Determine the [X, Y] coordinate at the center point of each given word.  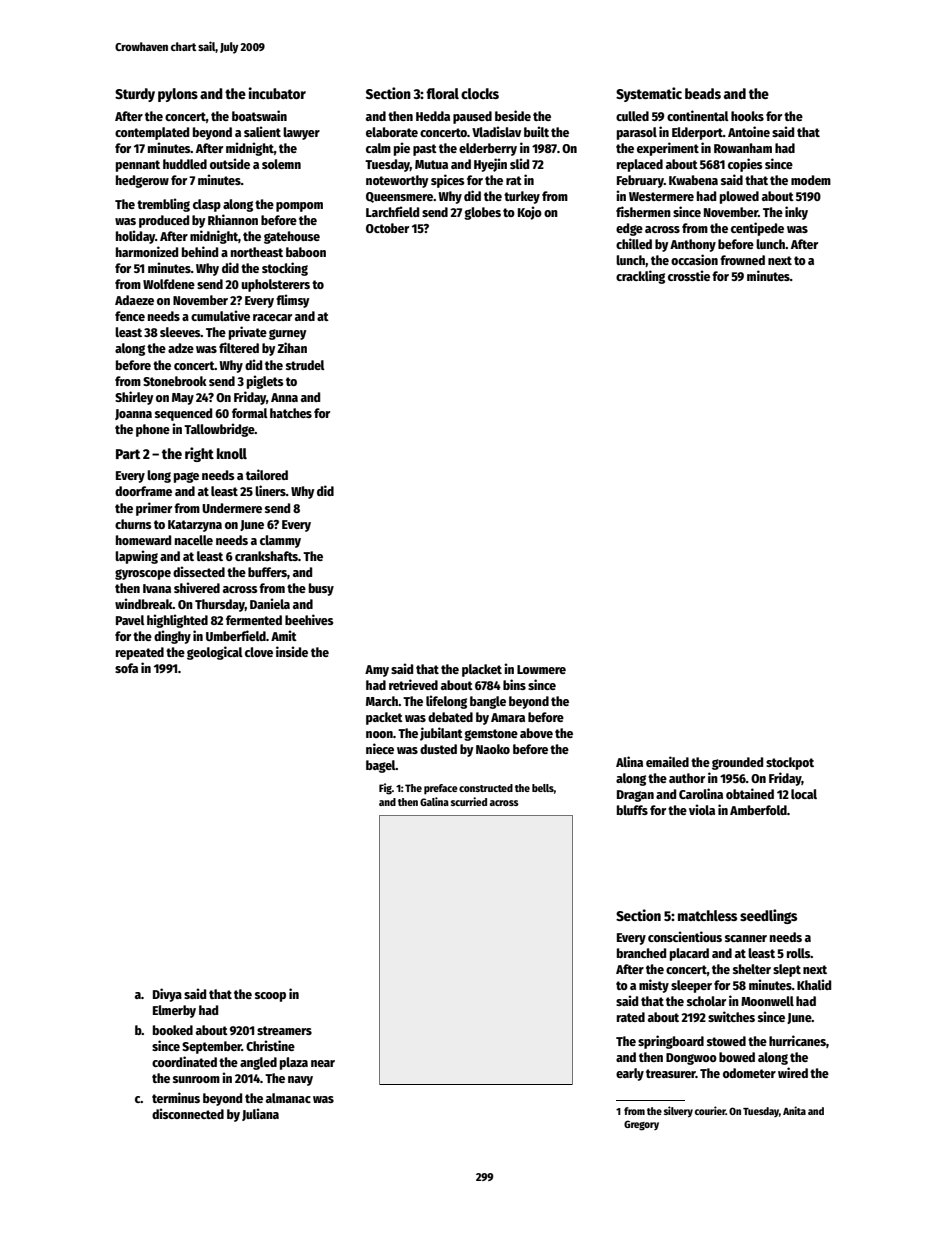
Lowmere [541, 669]
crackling [640, 277]
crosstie [689, 275]
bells [543, 788]
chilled [634, 243]
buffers [267, 572]
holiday [135, 237]
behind [200, 251]
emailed [667, 761]
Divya [167, 995]
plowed [739, 197]
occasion [694, 259]
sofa [126, 668]
